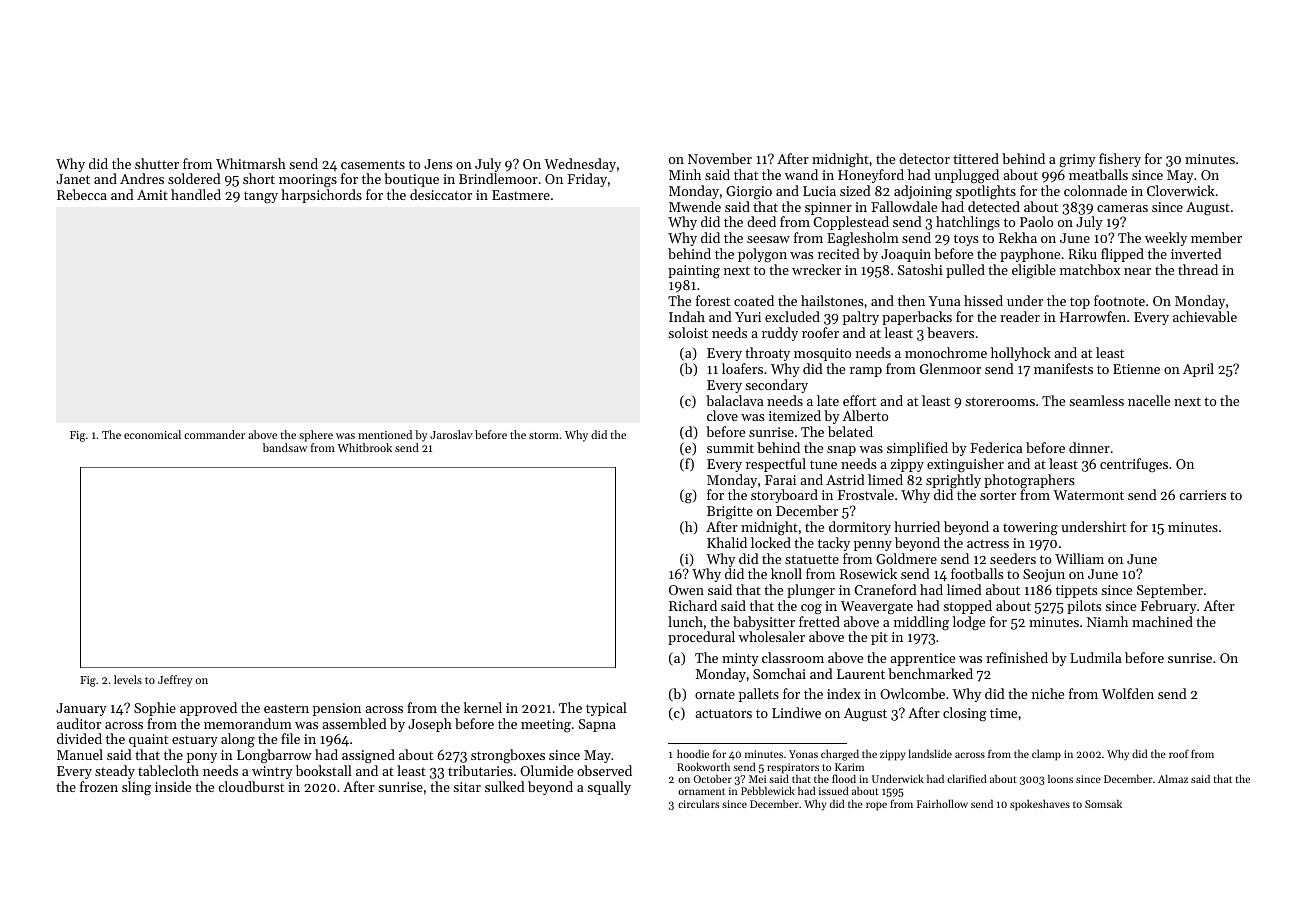 This screenshot has width=1308, height=924. I want to click on economical, so click(152, 434).
